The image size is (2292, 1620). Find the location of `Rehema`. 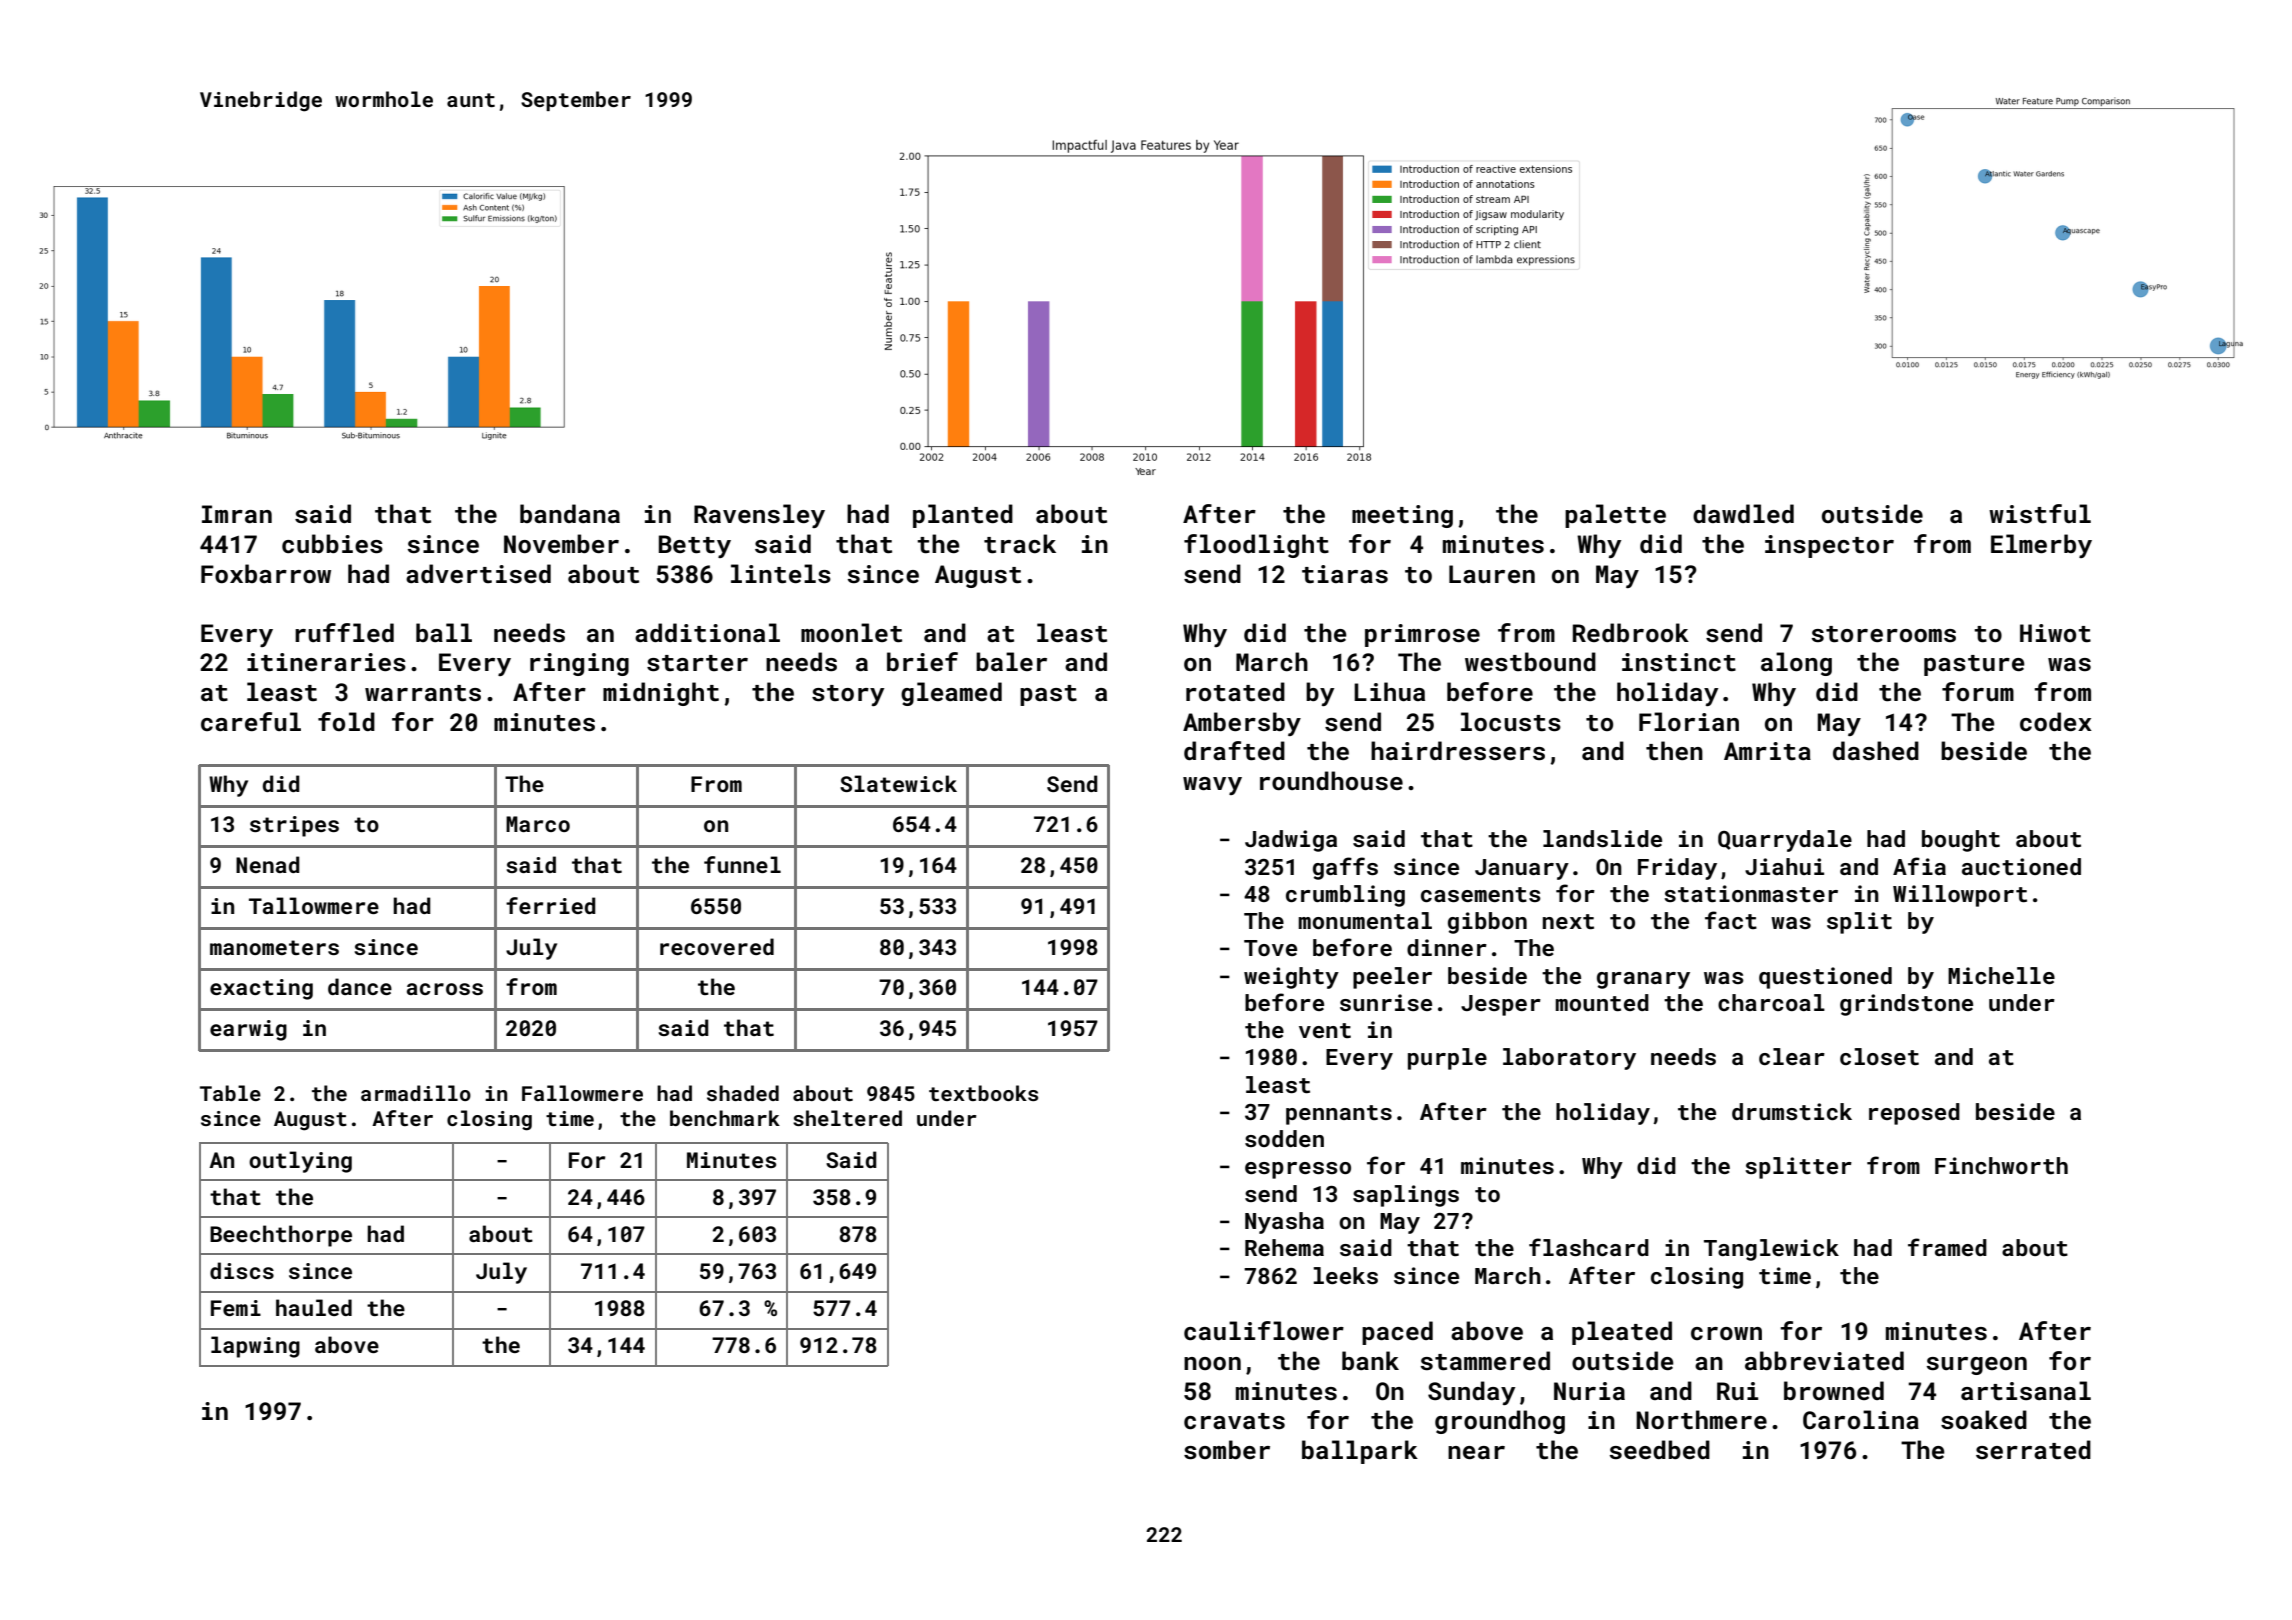

Rehema is located at coordinates (1284, 1247).
